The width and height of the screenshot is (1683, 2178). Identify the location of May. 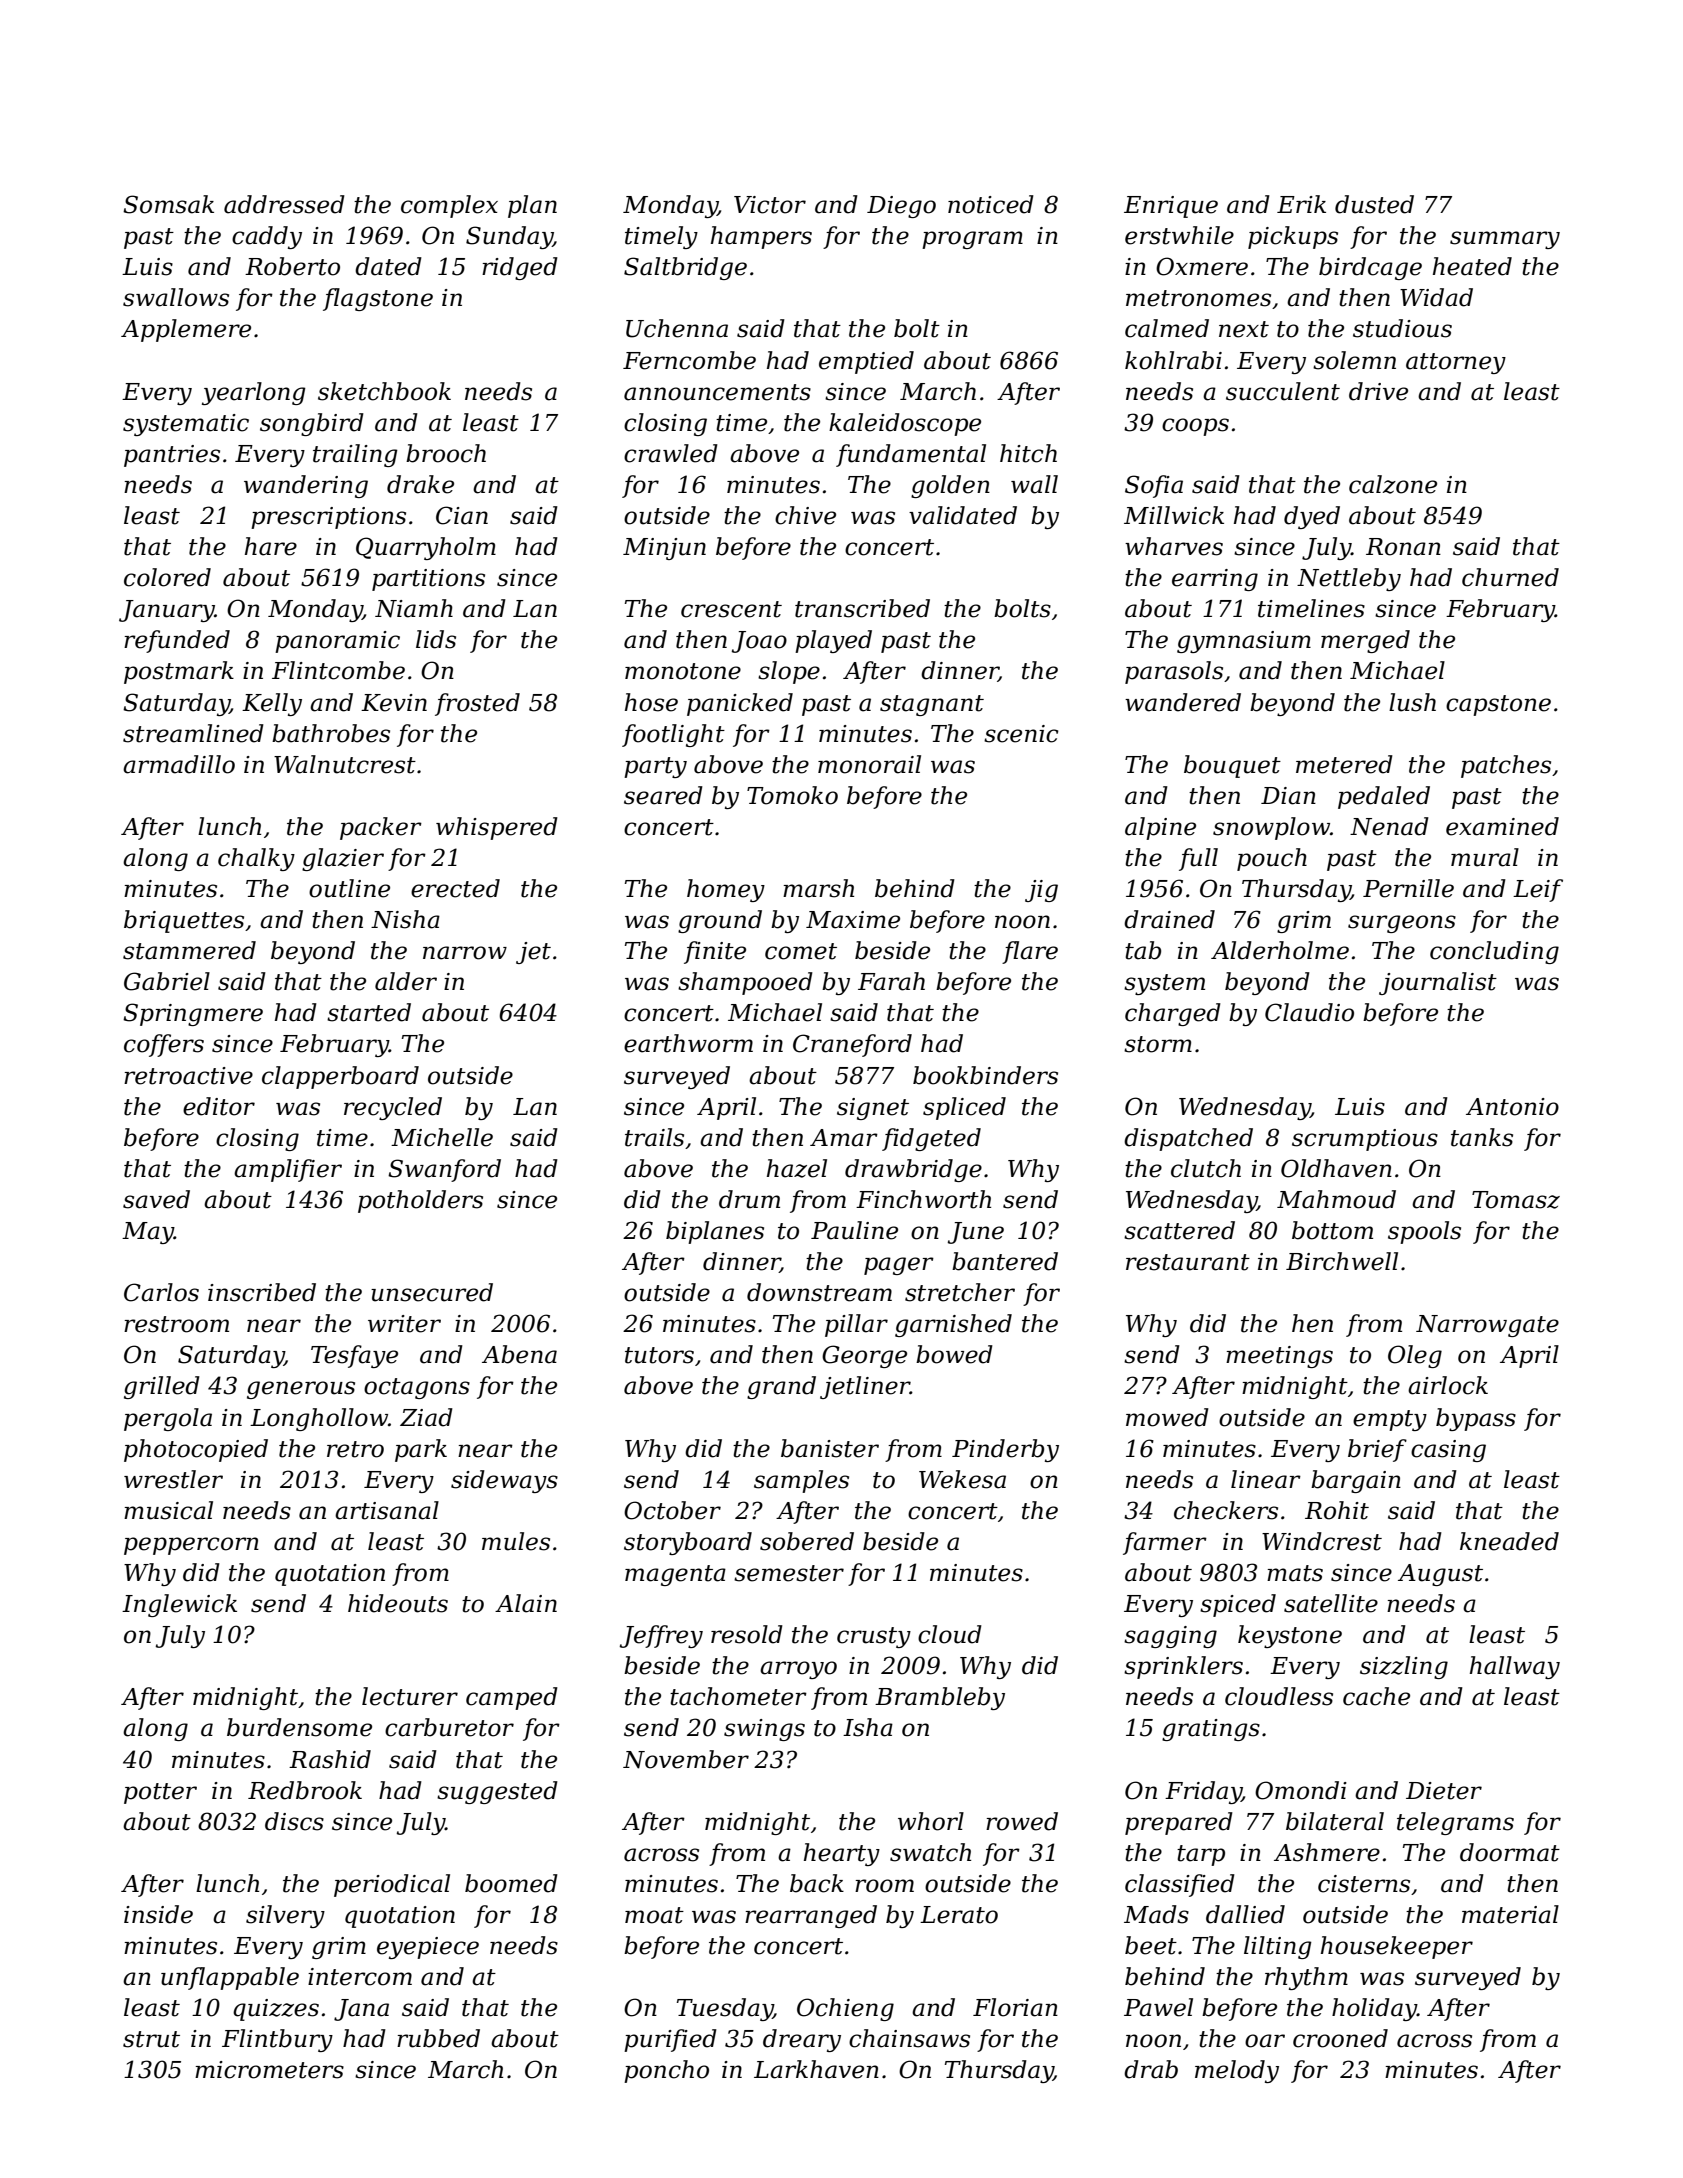
(148, 1233).
